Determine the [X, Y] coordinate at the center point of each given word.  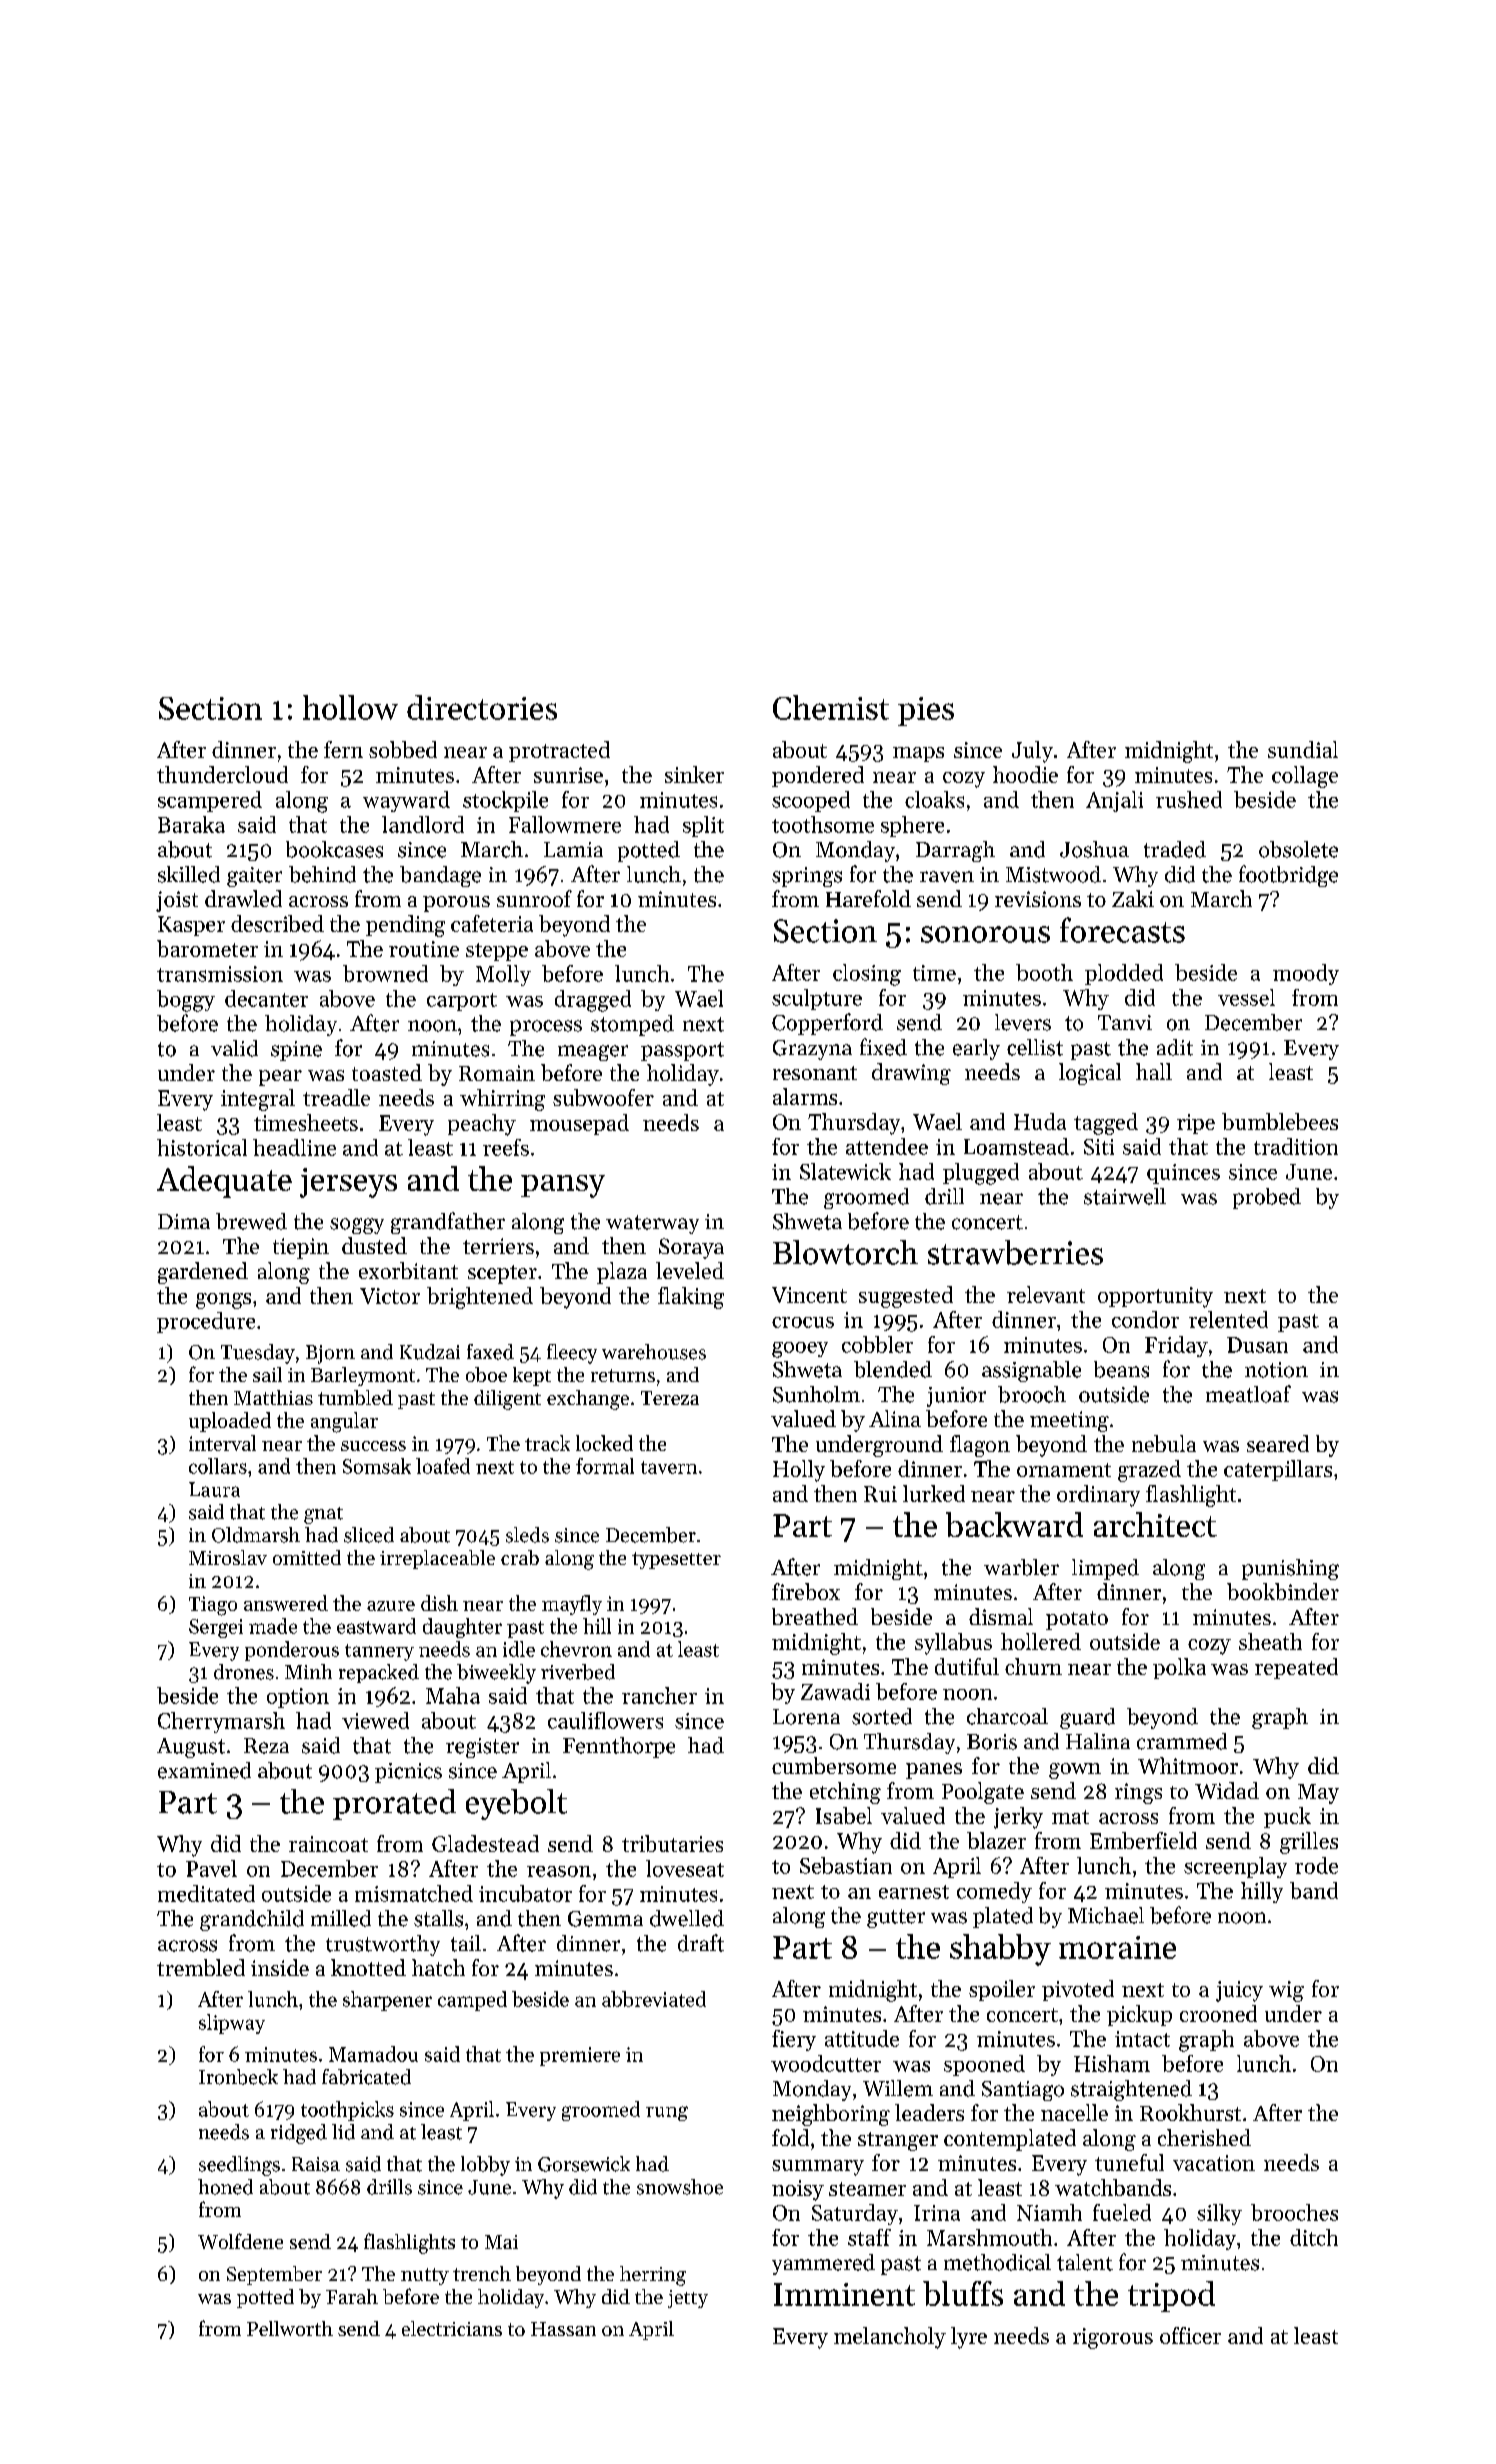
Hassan [563, 2329]
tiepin [301, 1248]
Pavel [211, 1868]
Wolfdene [240, 2241]
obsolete [1298, 849]
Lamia [573, 849]
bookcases [334, 849]
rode [1316, 1865]
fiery [794, 2040]
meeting [1069, 1421]
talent [1085, 2262]
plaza [622, 1273]
